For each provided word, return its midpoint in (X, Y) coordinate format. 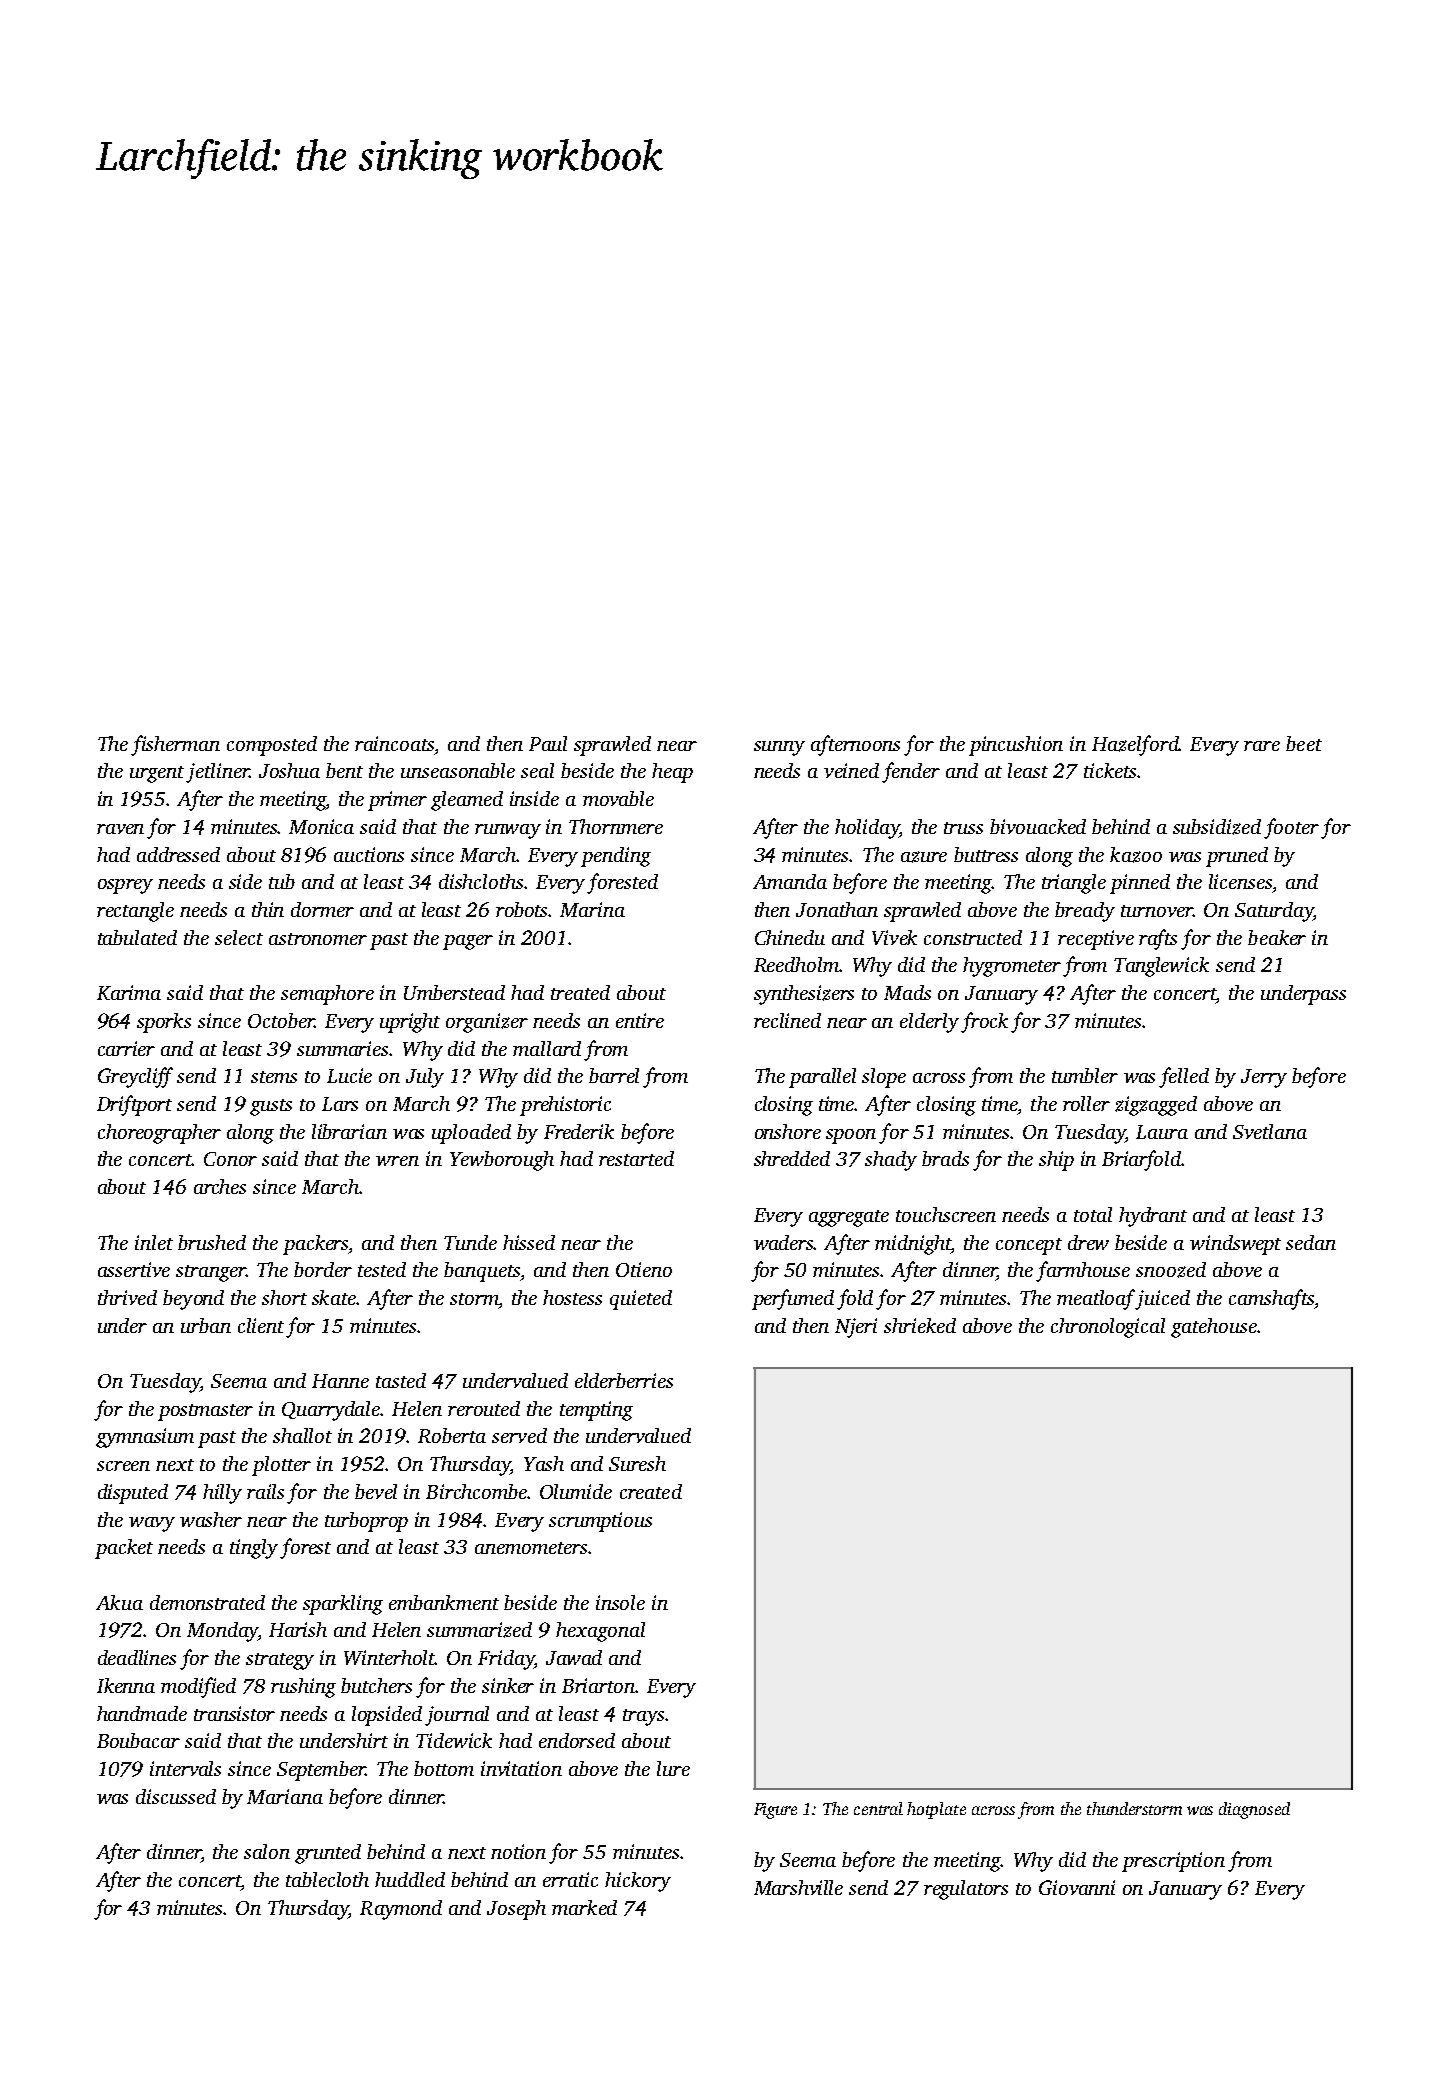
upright (410, 1023)
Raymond (401, 1910)
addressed (178, 854)
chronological (1108, 1328)
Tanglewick (1161, 967)
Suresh (637, 1463)
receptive (1096, 940)
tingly (254, 1549)
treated (580, 992)
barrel (614, 1075)
